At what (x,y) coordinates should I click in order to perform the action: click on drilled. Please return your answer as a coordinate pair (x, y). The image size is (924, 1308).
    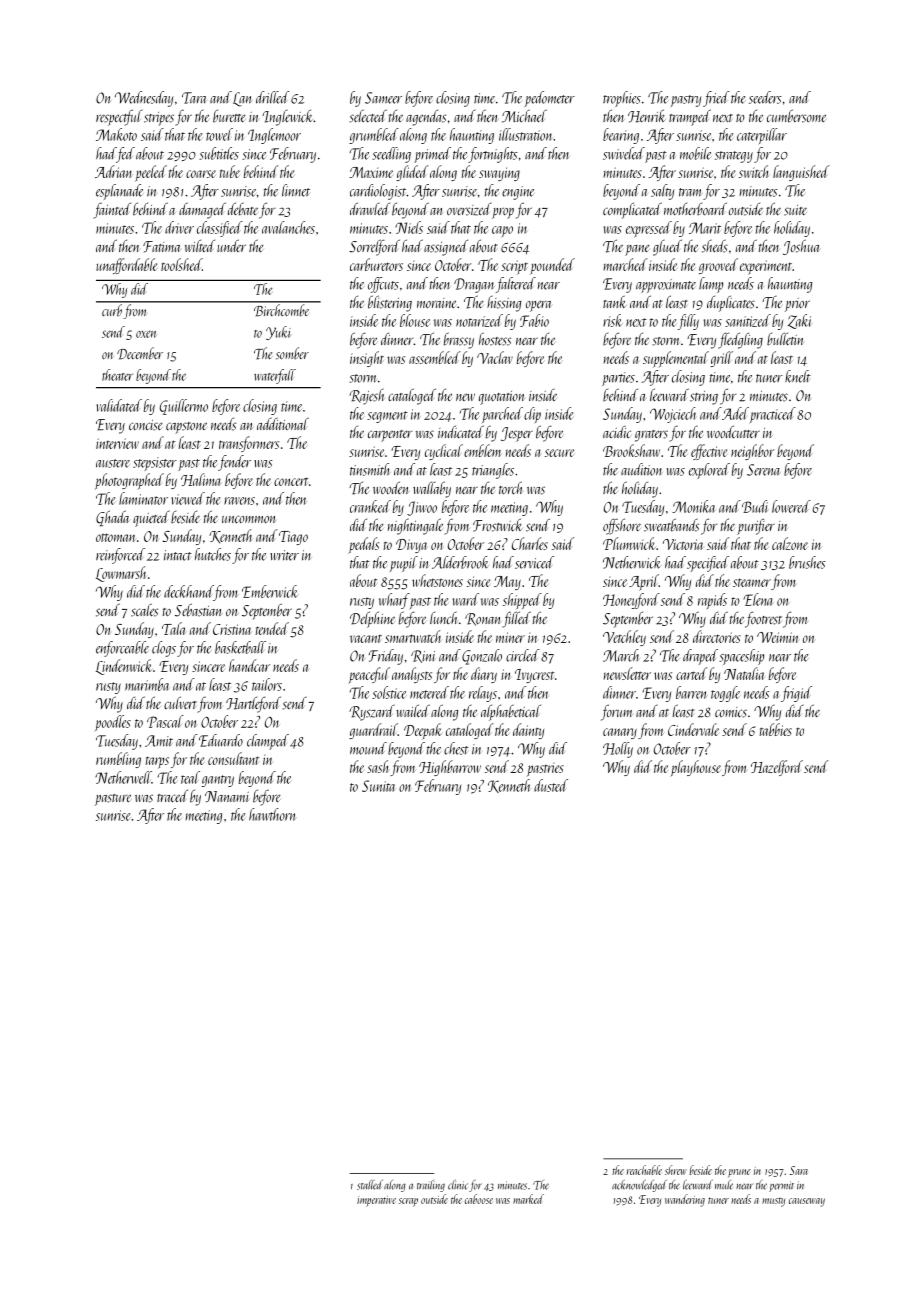
    Looking at the image, I should click on (273, 97).
